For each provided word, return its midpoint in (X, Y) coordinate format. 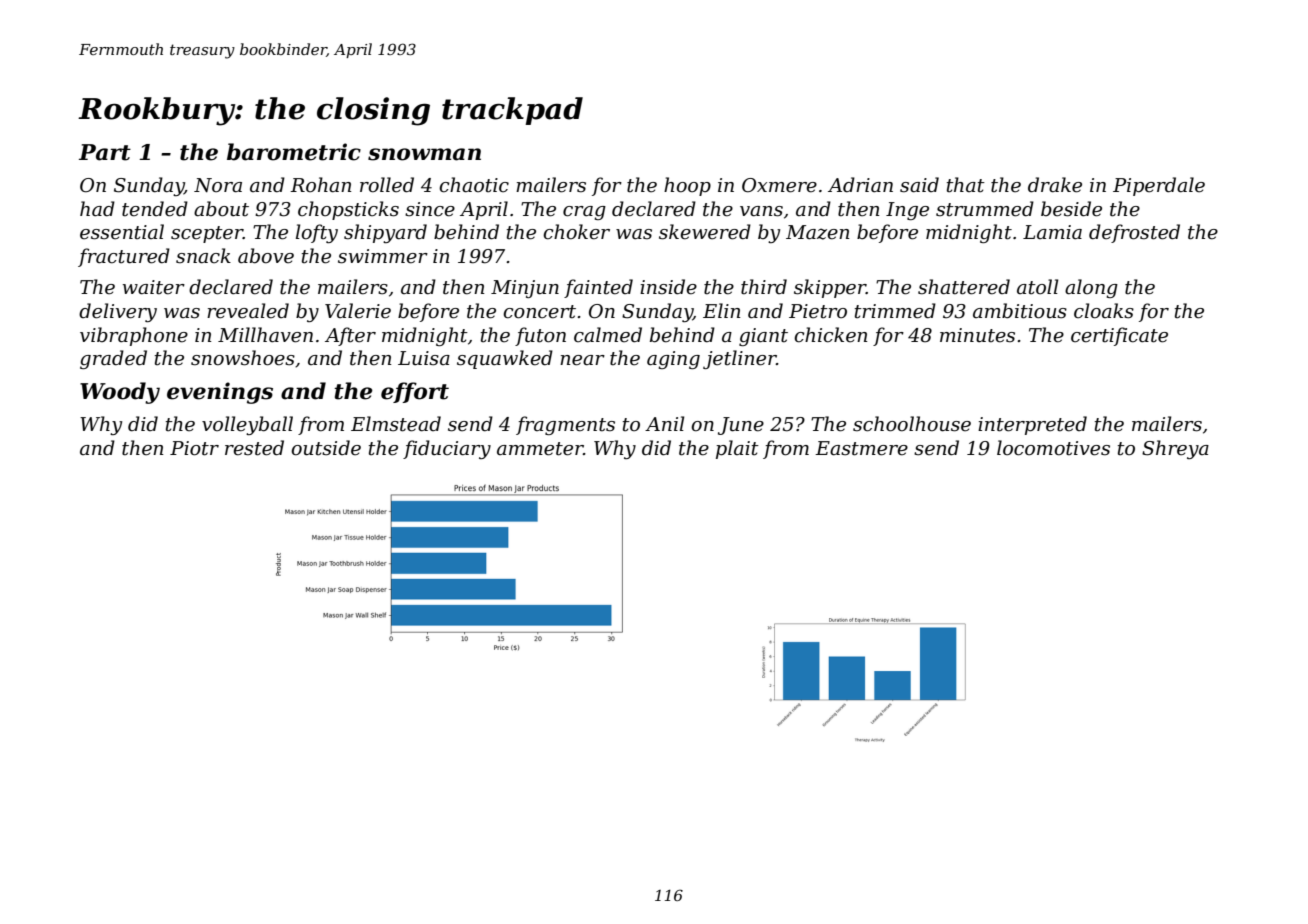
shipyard (385, 233)
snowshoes (243, 358)
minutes (977, 335)
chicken (831, 335)
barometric (294, 152)
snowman (424, 154)
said (919, 185)
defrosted (1134, 233)
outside (326, 448)
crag (584, 213)
